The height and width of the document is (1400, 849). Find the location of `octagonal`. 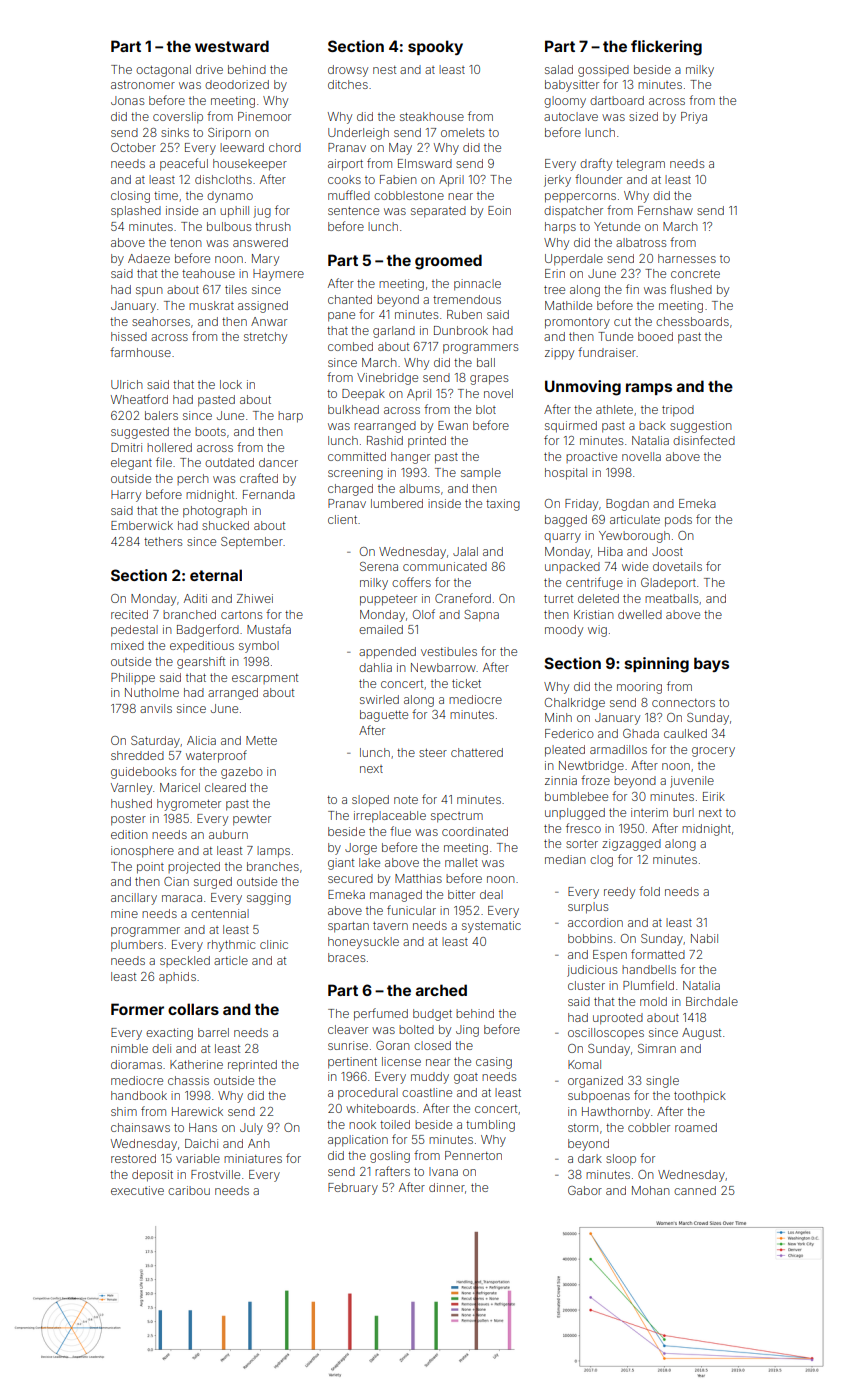

octagonal is located at coordinates (163, 71).
